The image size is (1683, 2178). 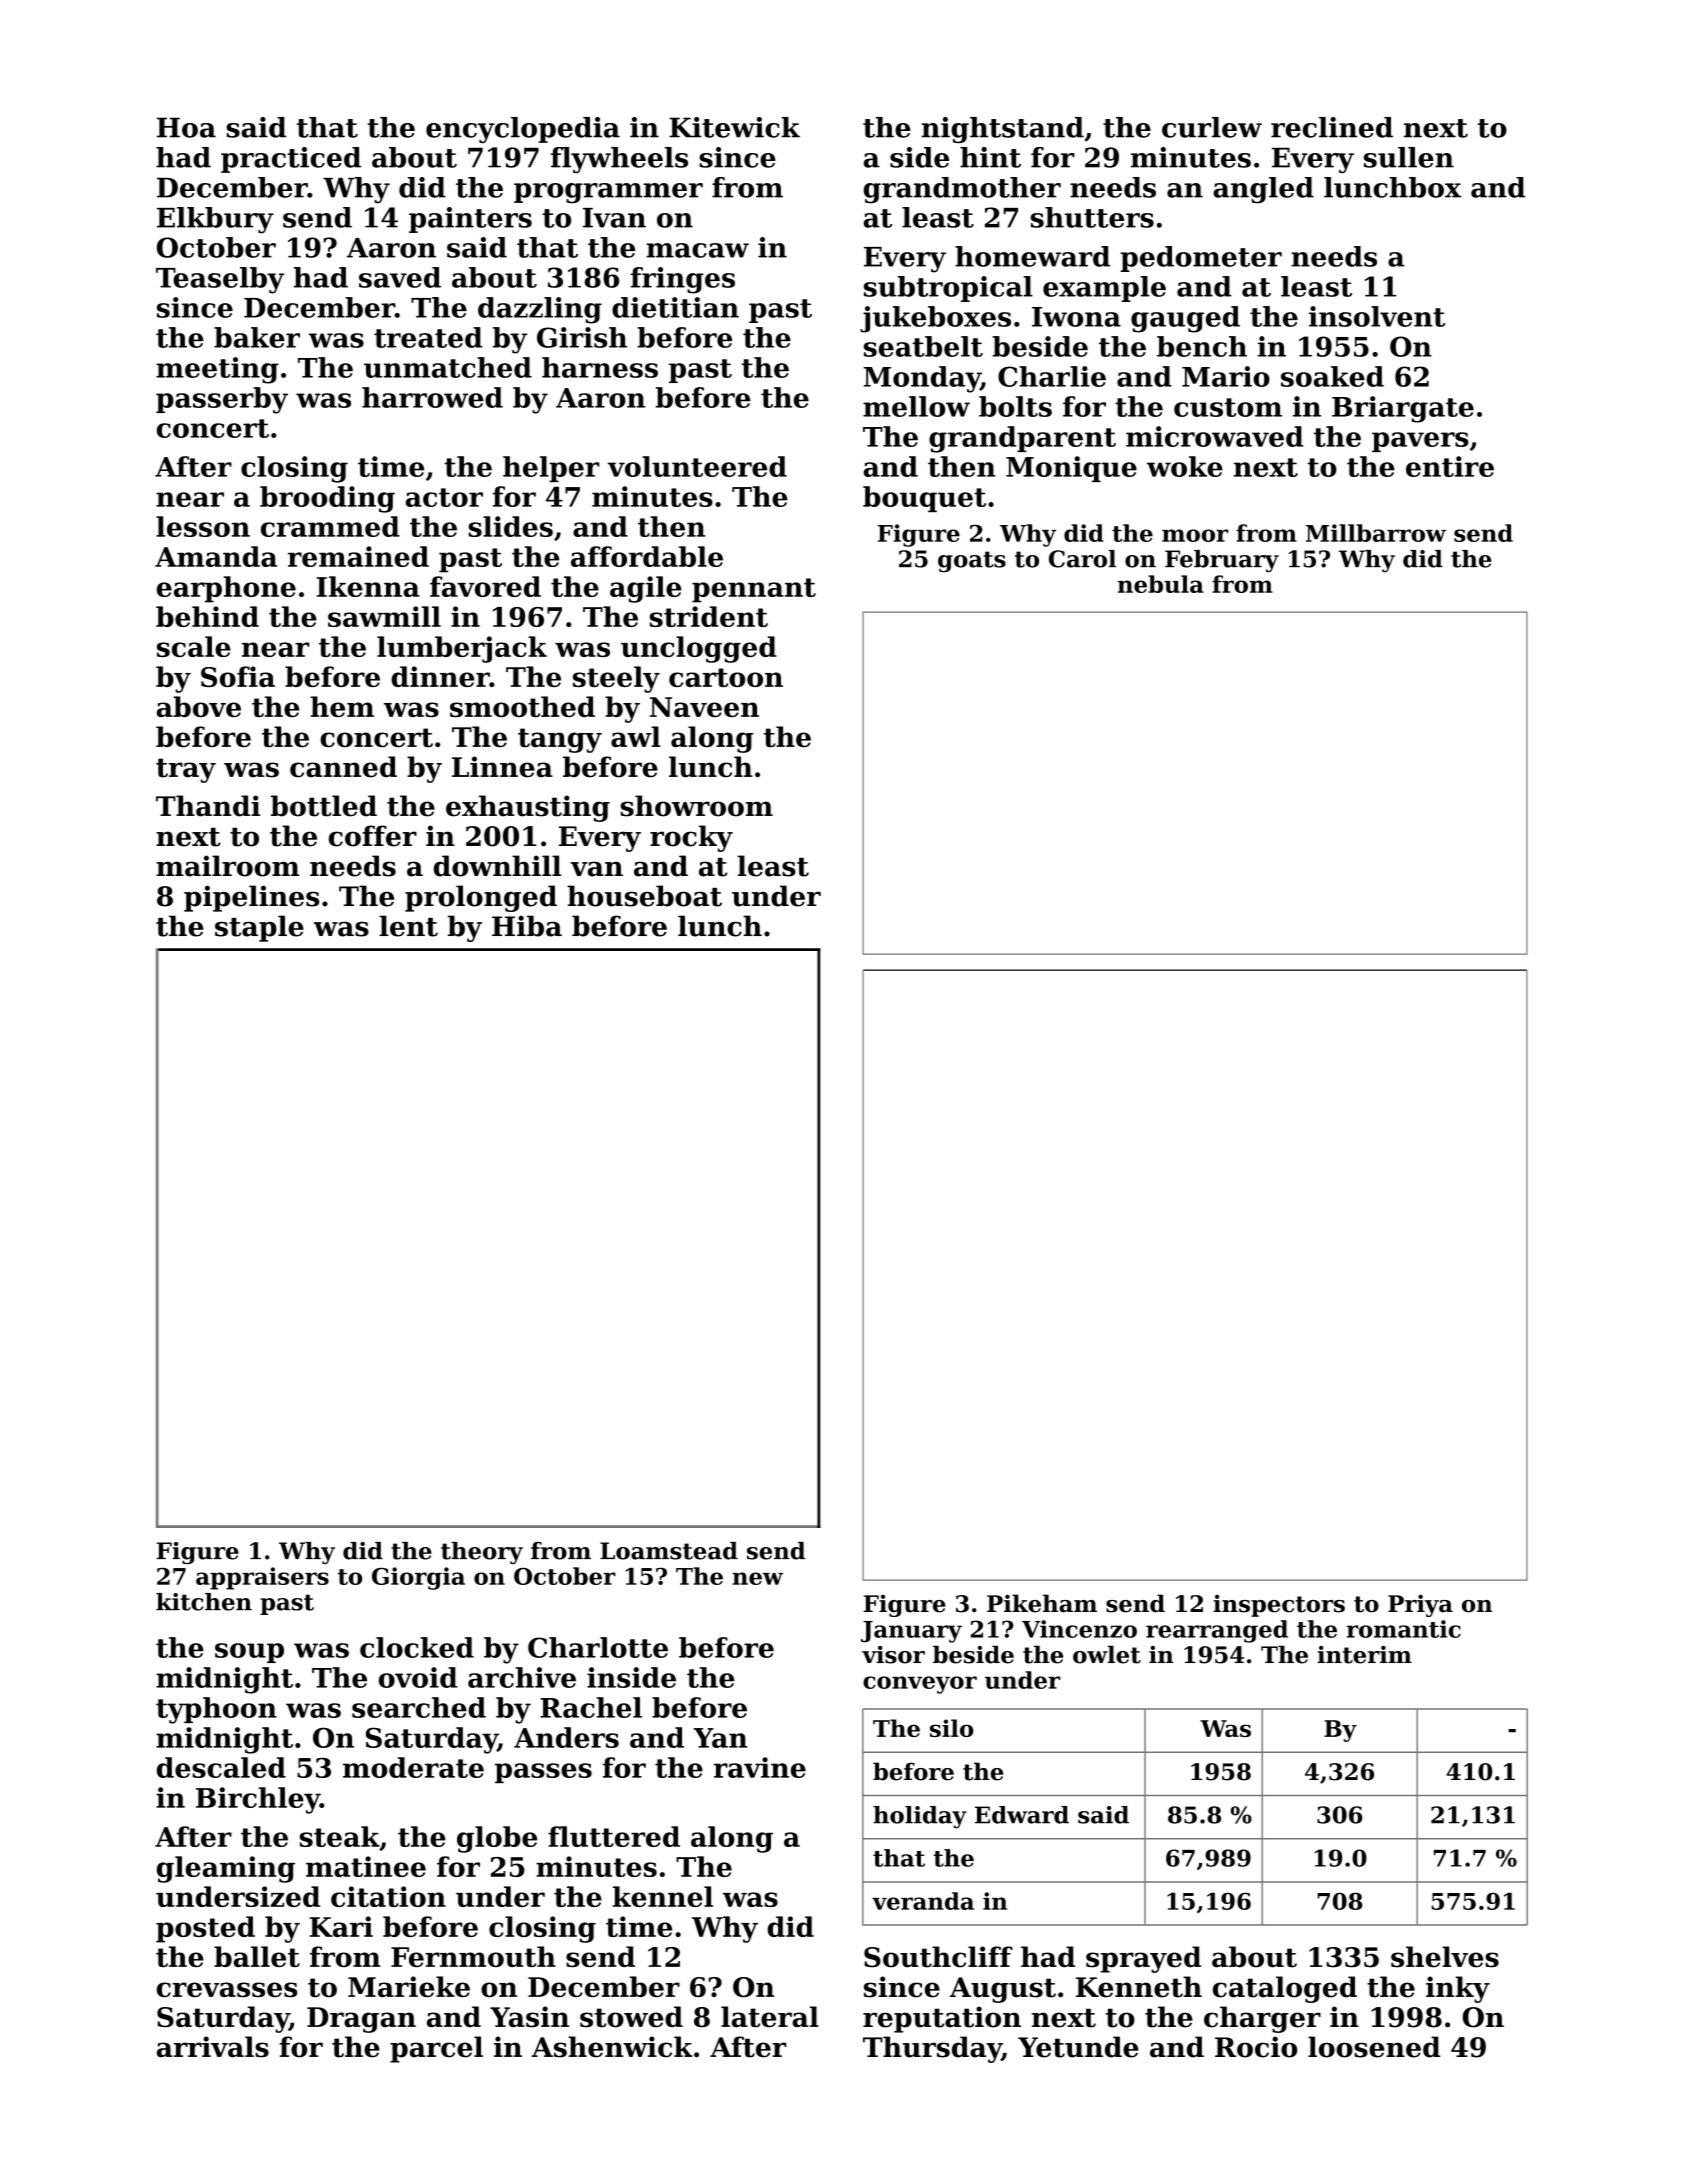 I want to click on Thursday, so click(x=932, y=2049).
